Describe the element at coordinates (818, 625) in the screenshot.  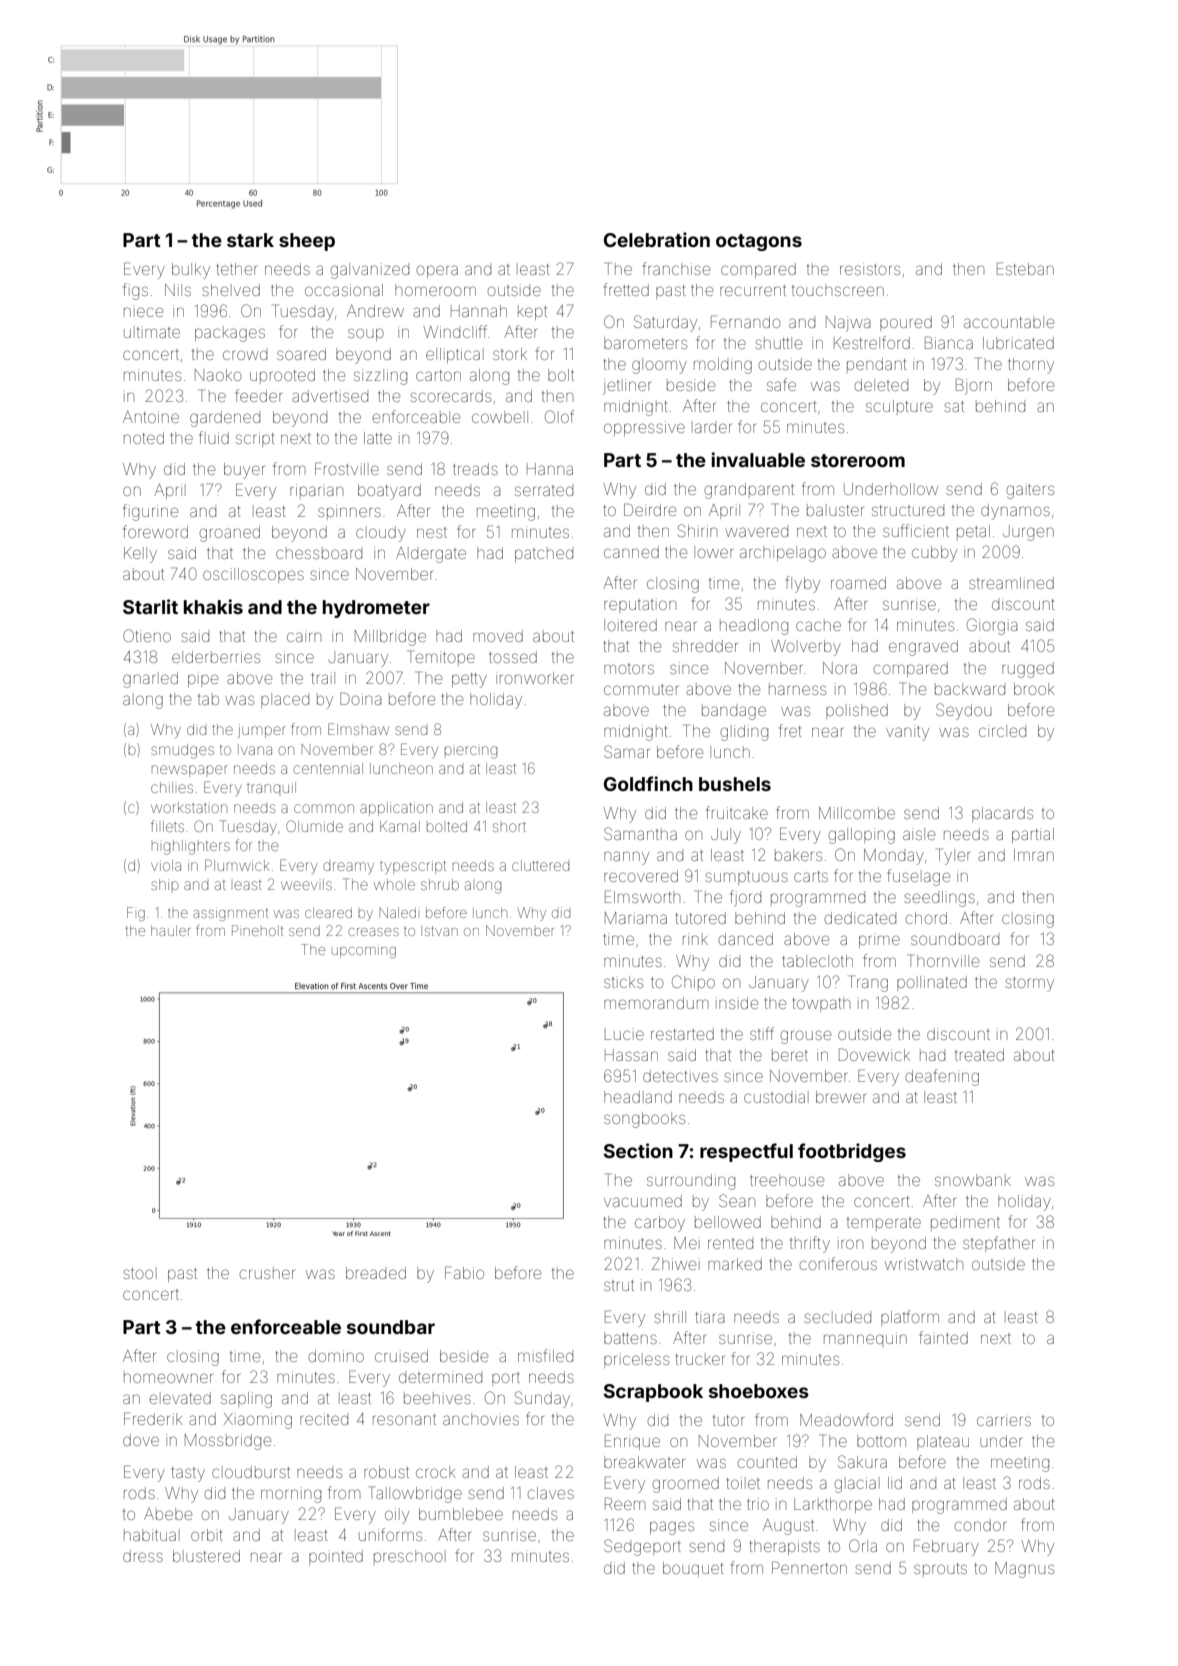
I see `cache` at that location.
